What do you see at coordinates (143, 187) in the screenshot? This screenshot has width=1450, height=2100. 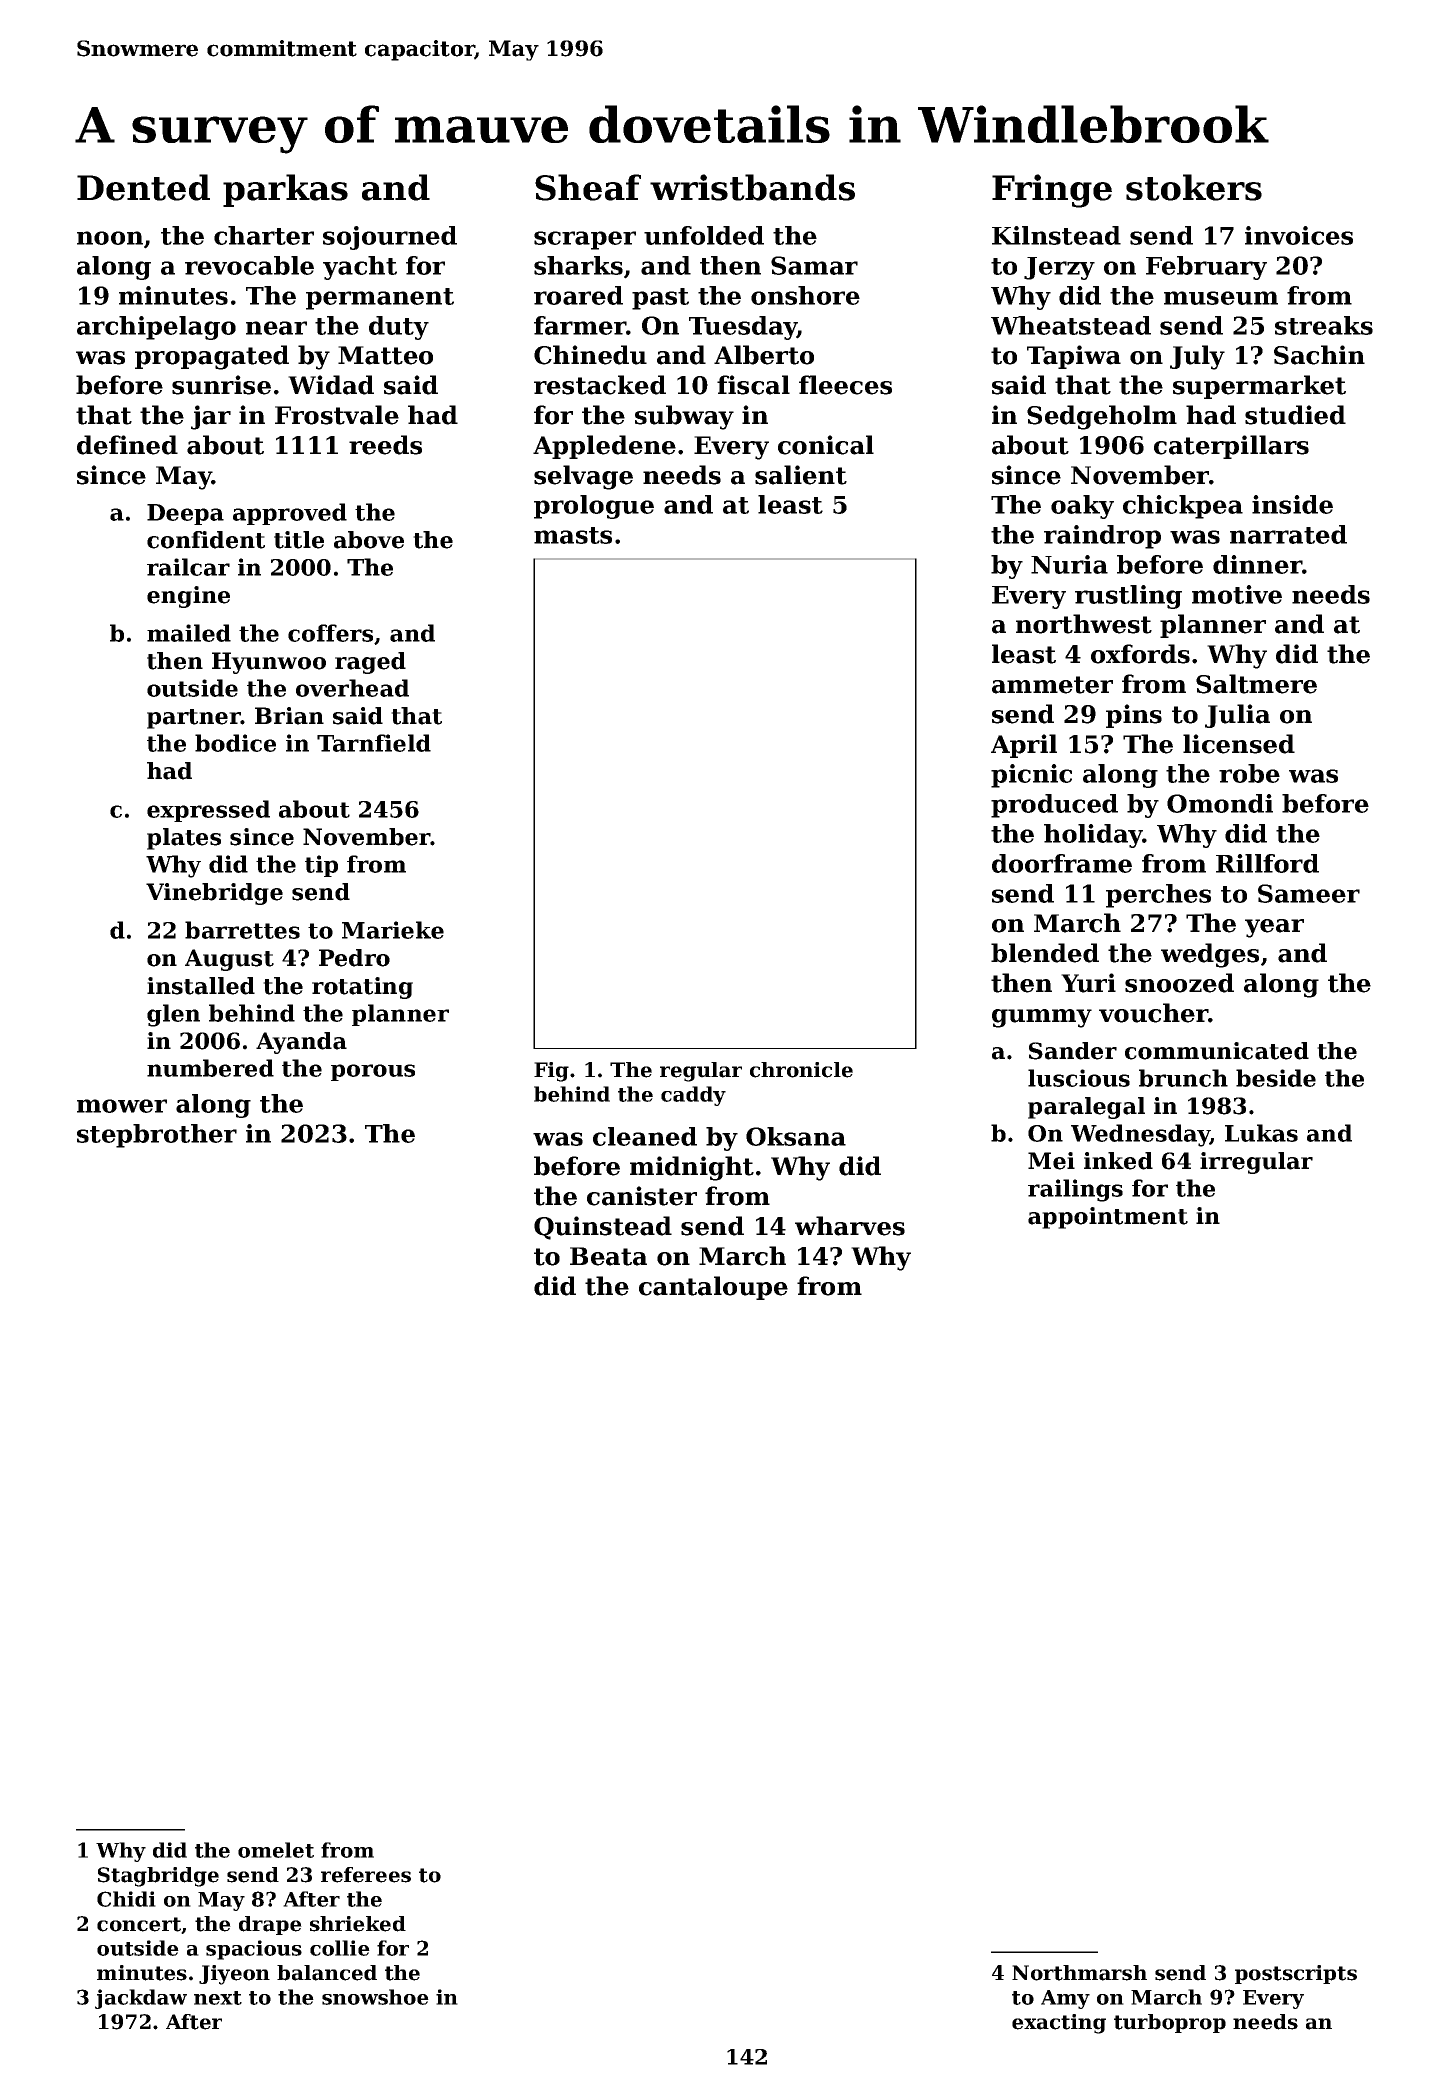 I see `Dented` at bounding box center [143, 187].
